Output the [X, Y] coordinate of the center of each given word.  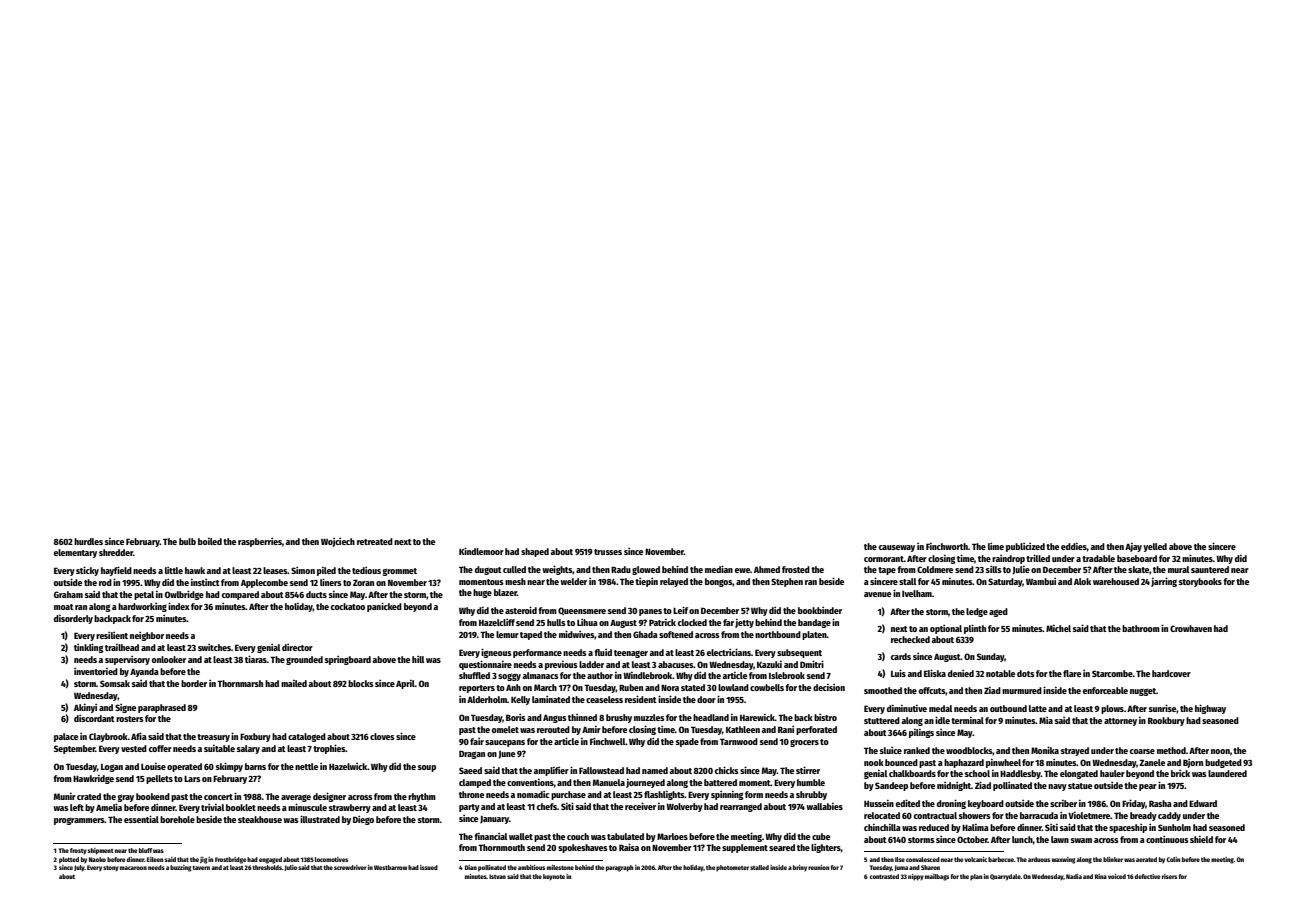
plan [976, 877]
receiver [640, 806]
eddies [1074, 546]
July [79, 868]
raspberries [260, 542]
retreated [375, 541]
